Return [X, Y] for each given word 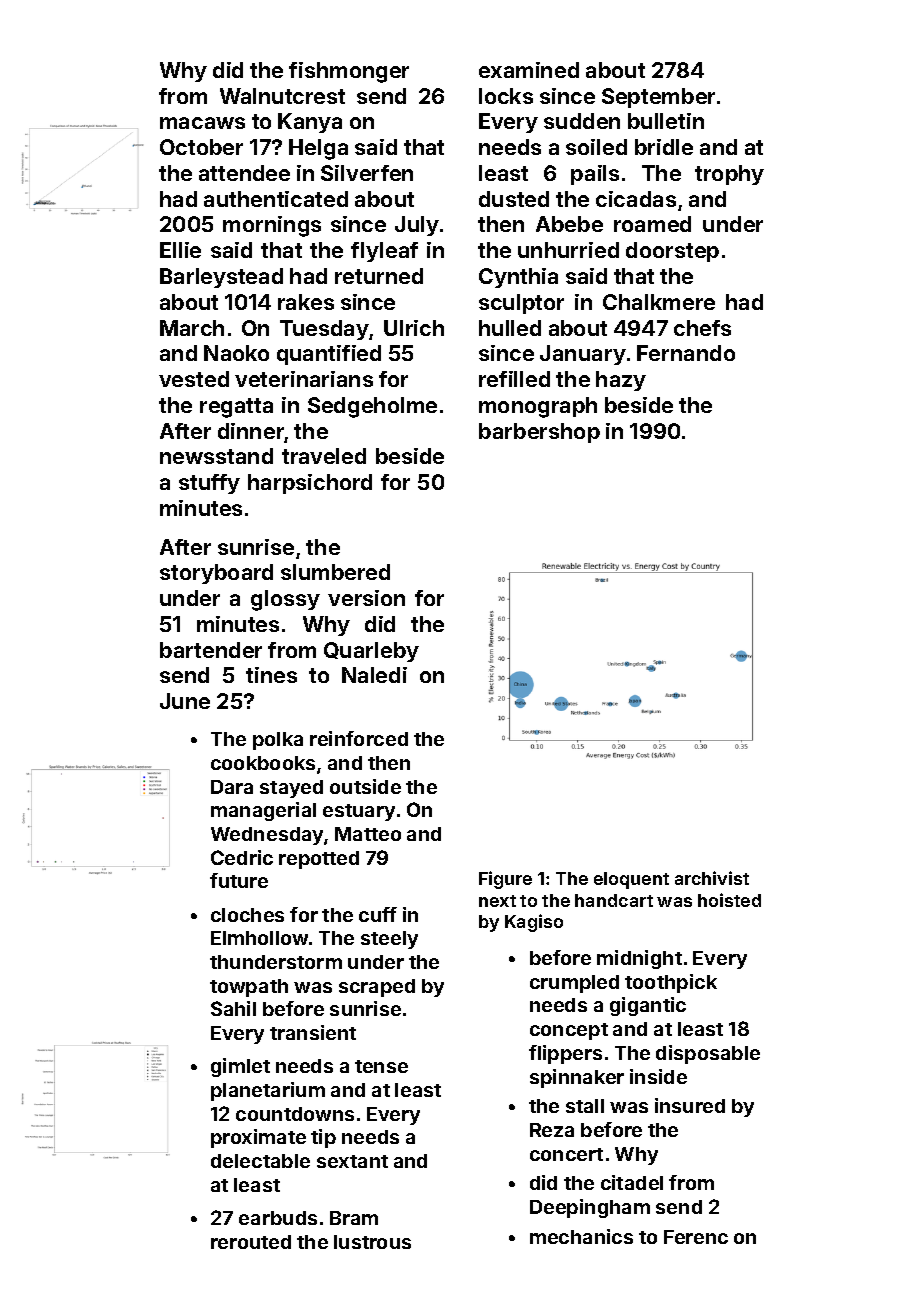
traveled [324, 456]
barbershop [539, 433]
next [497, 901]
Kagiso [534, 923]
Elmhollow [259, 938]
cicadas [636, 199]
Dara [232, 787]
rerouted [251, 1242]
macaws [202, 123]
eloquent [631, 880]
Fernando [686, 353]
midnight [639, 959]
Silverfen [367, 173]
